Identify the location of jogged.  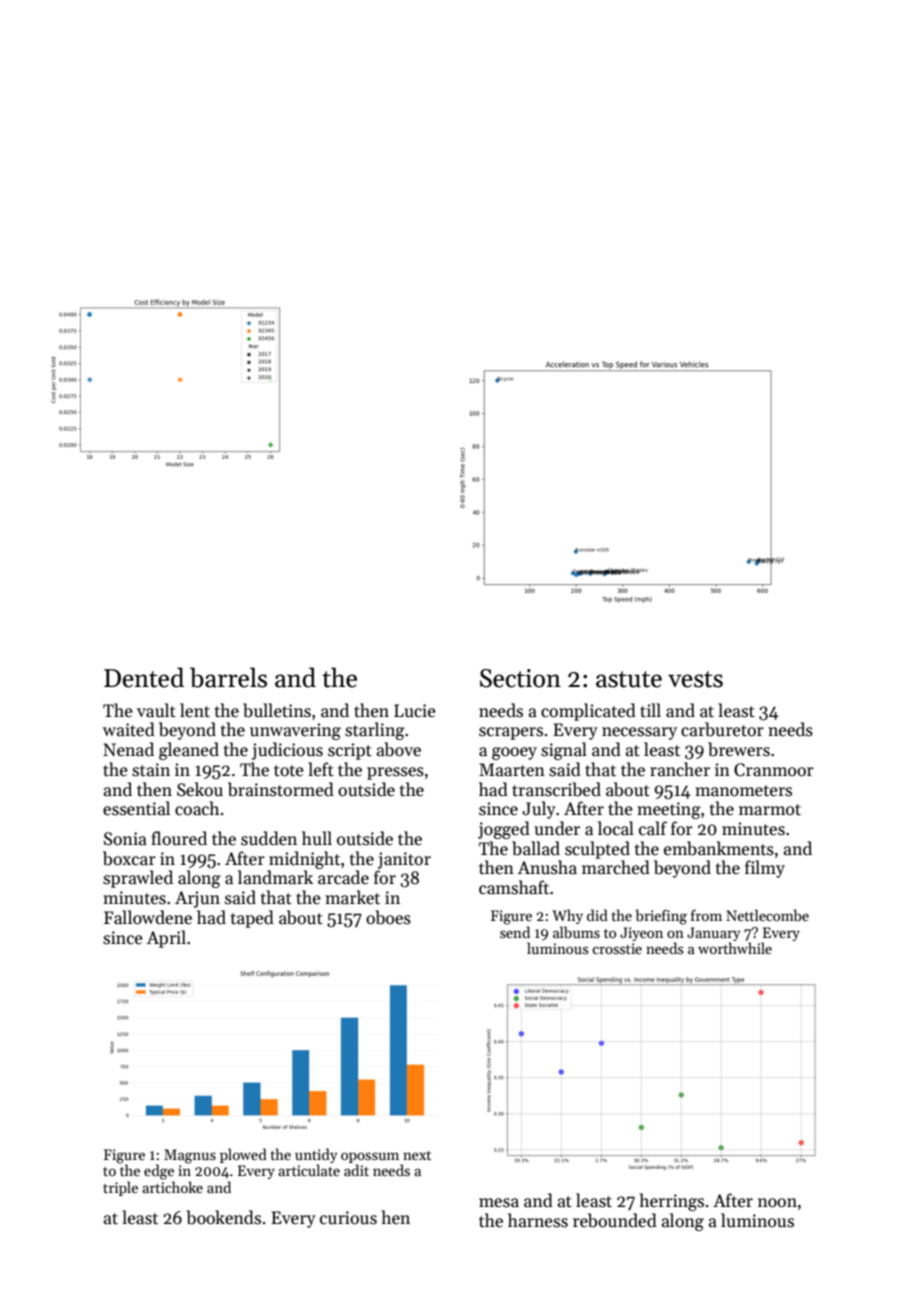
(504, 830).
